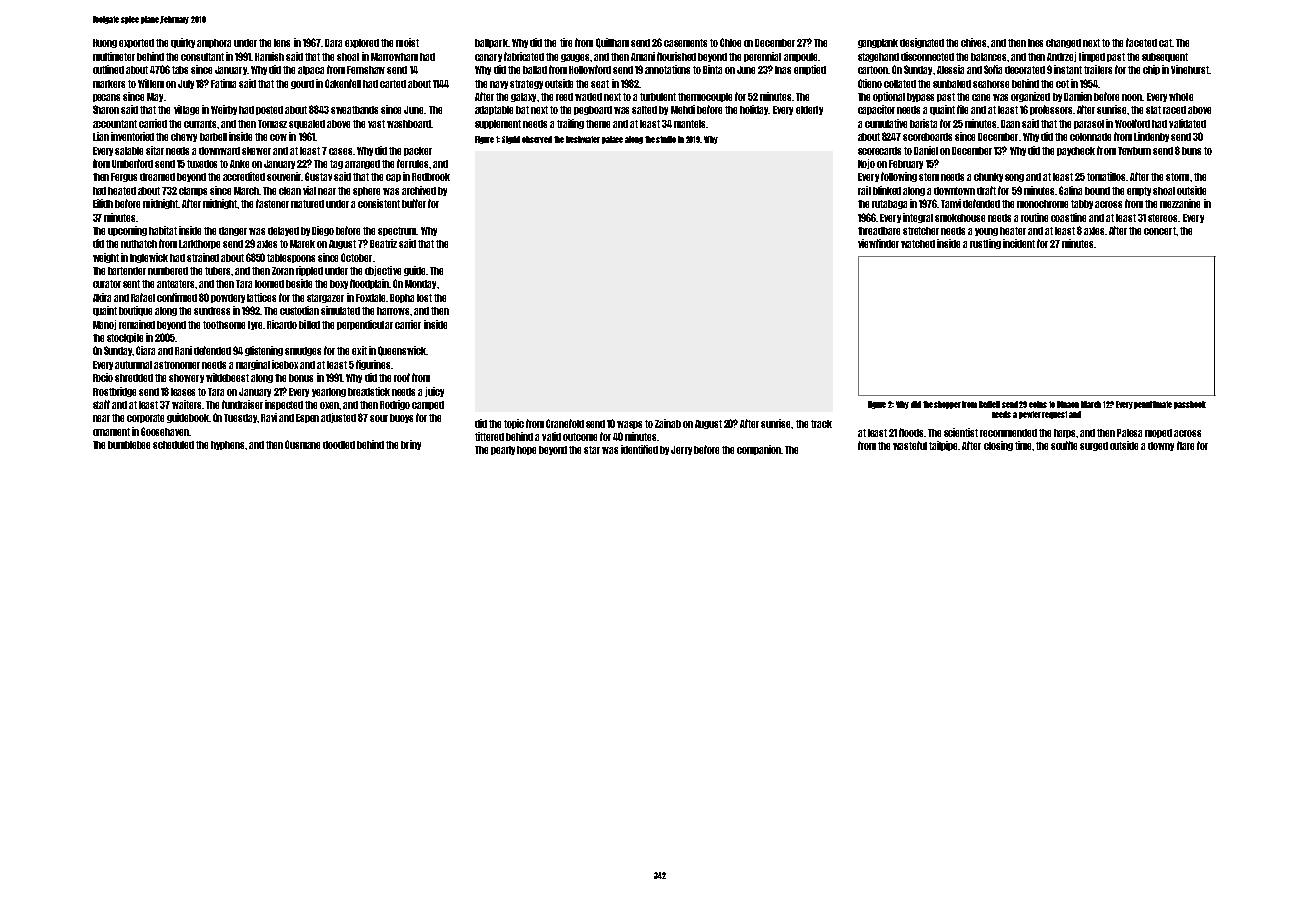 This page has width=1308, height=924. What do you see at coordinates (1042, 204) in the page?
I see `monochrome` at bounding box center [1042, 204].
